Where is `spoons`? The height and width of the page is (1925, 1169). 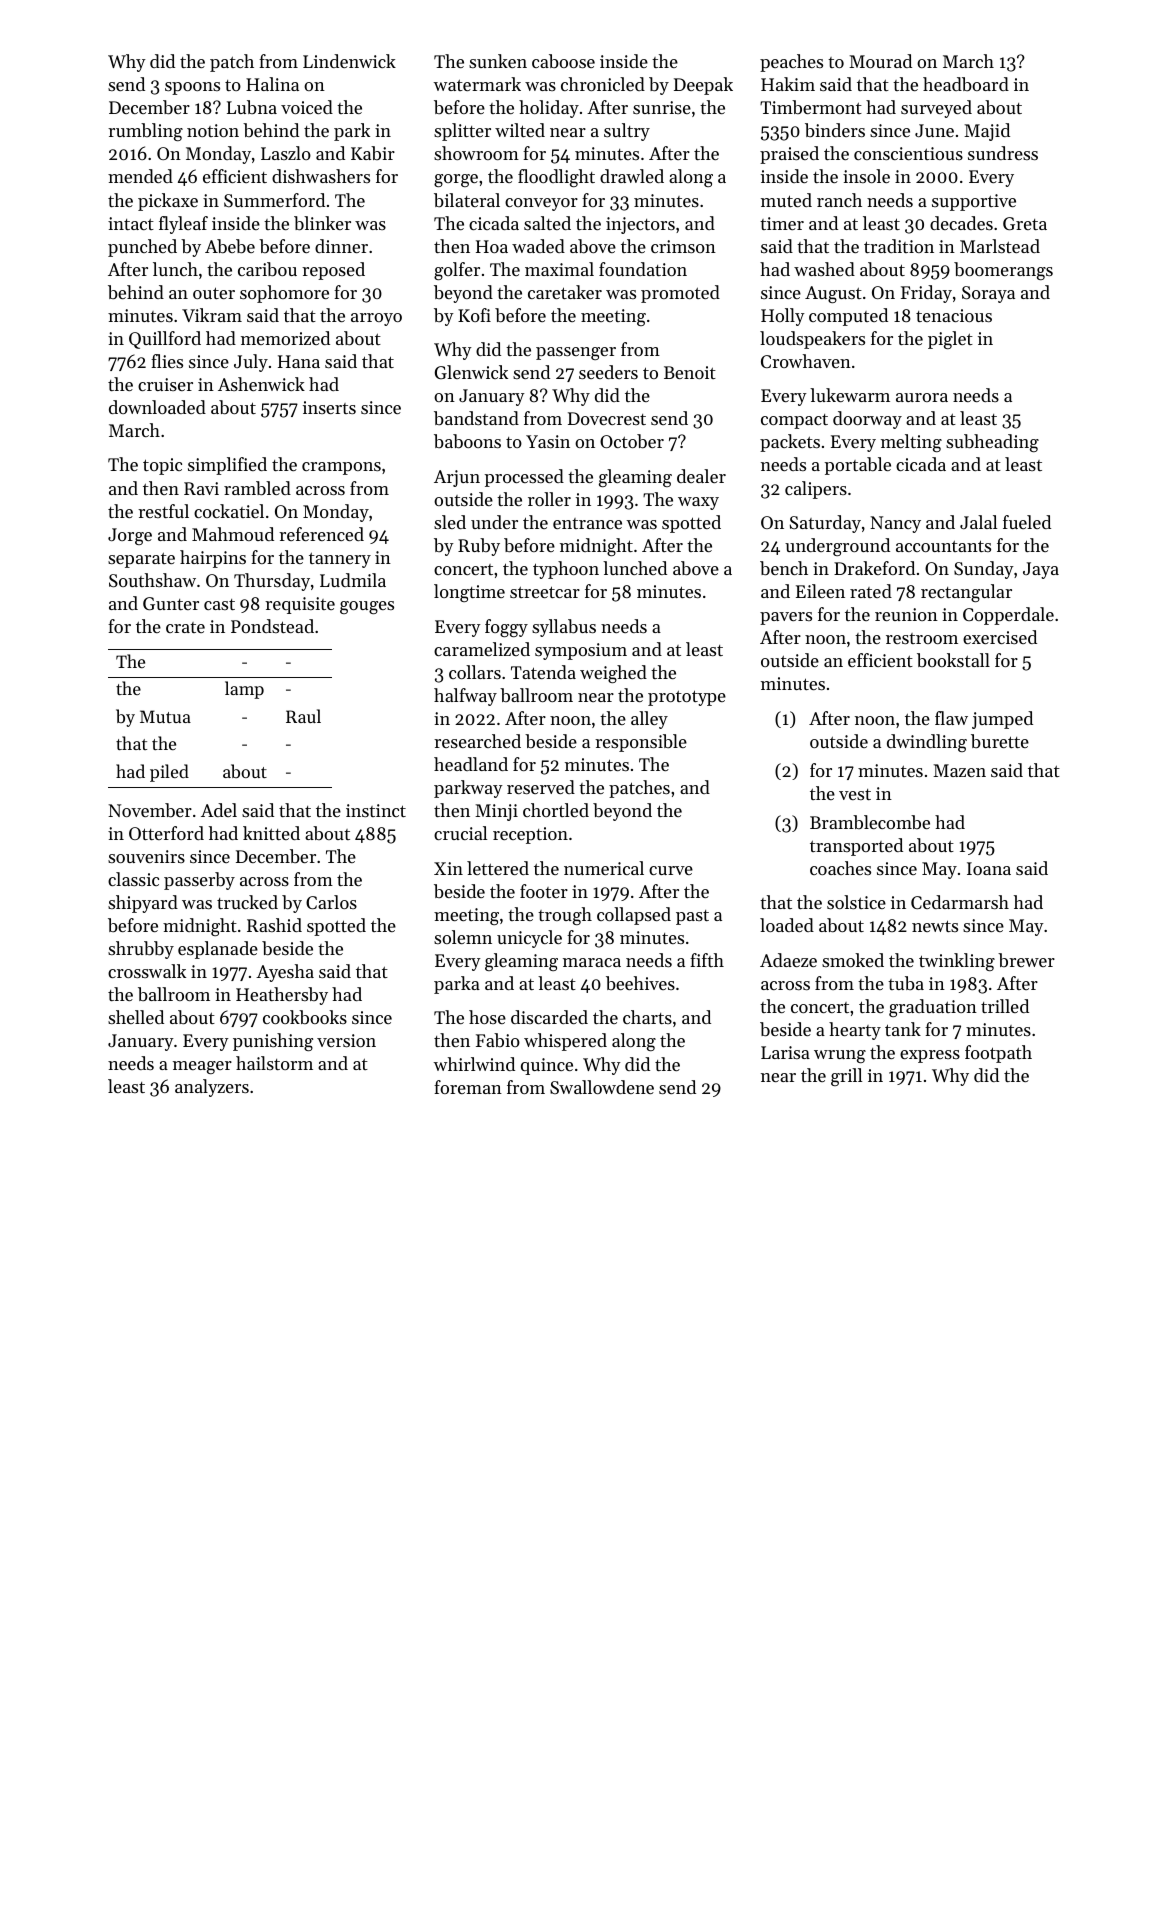
spoons is located at coordinates (192, 88).
